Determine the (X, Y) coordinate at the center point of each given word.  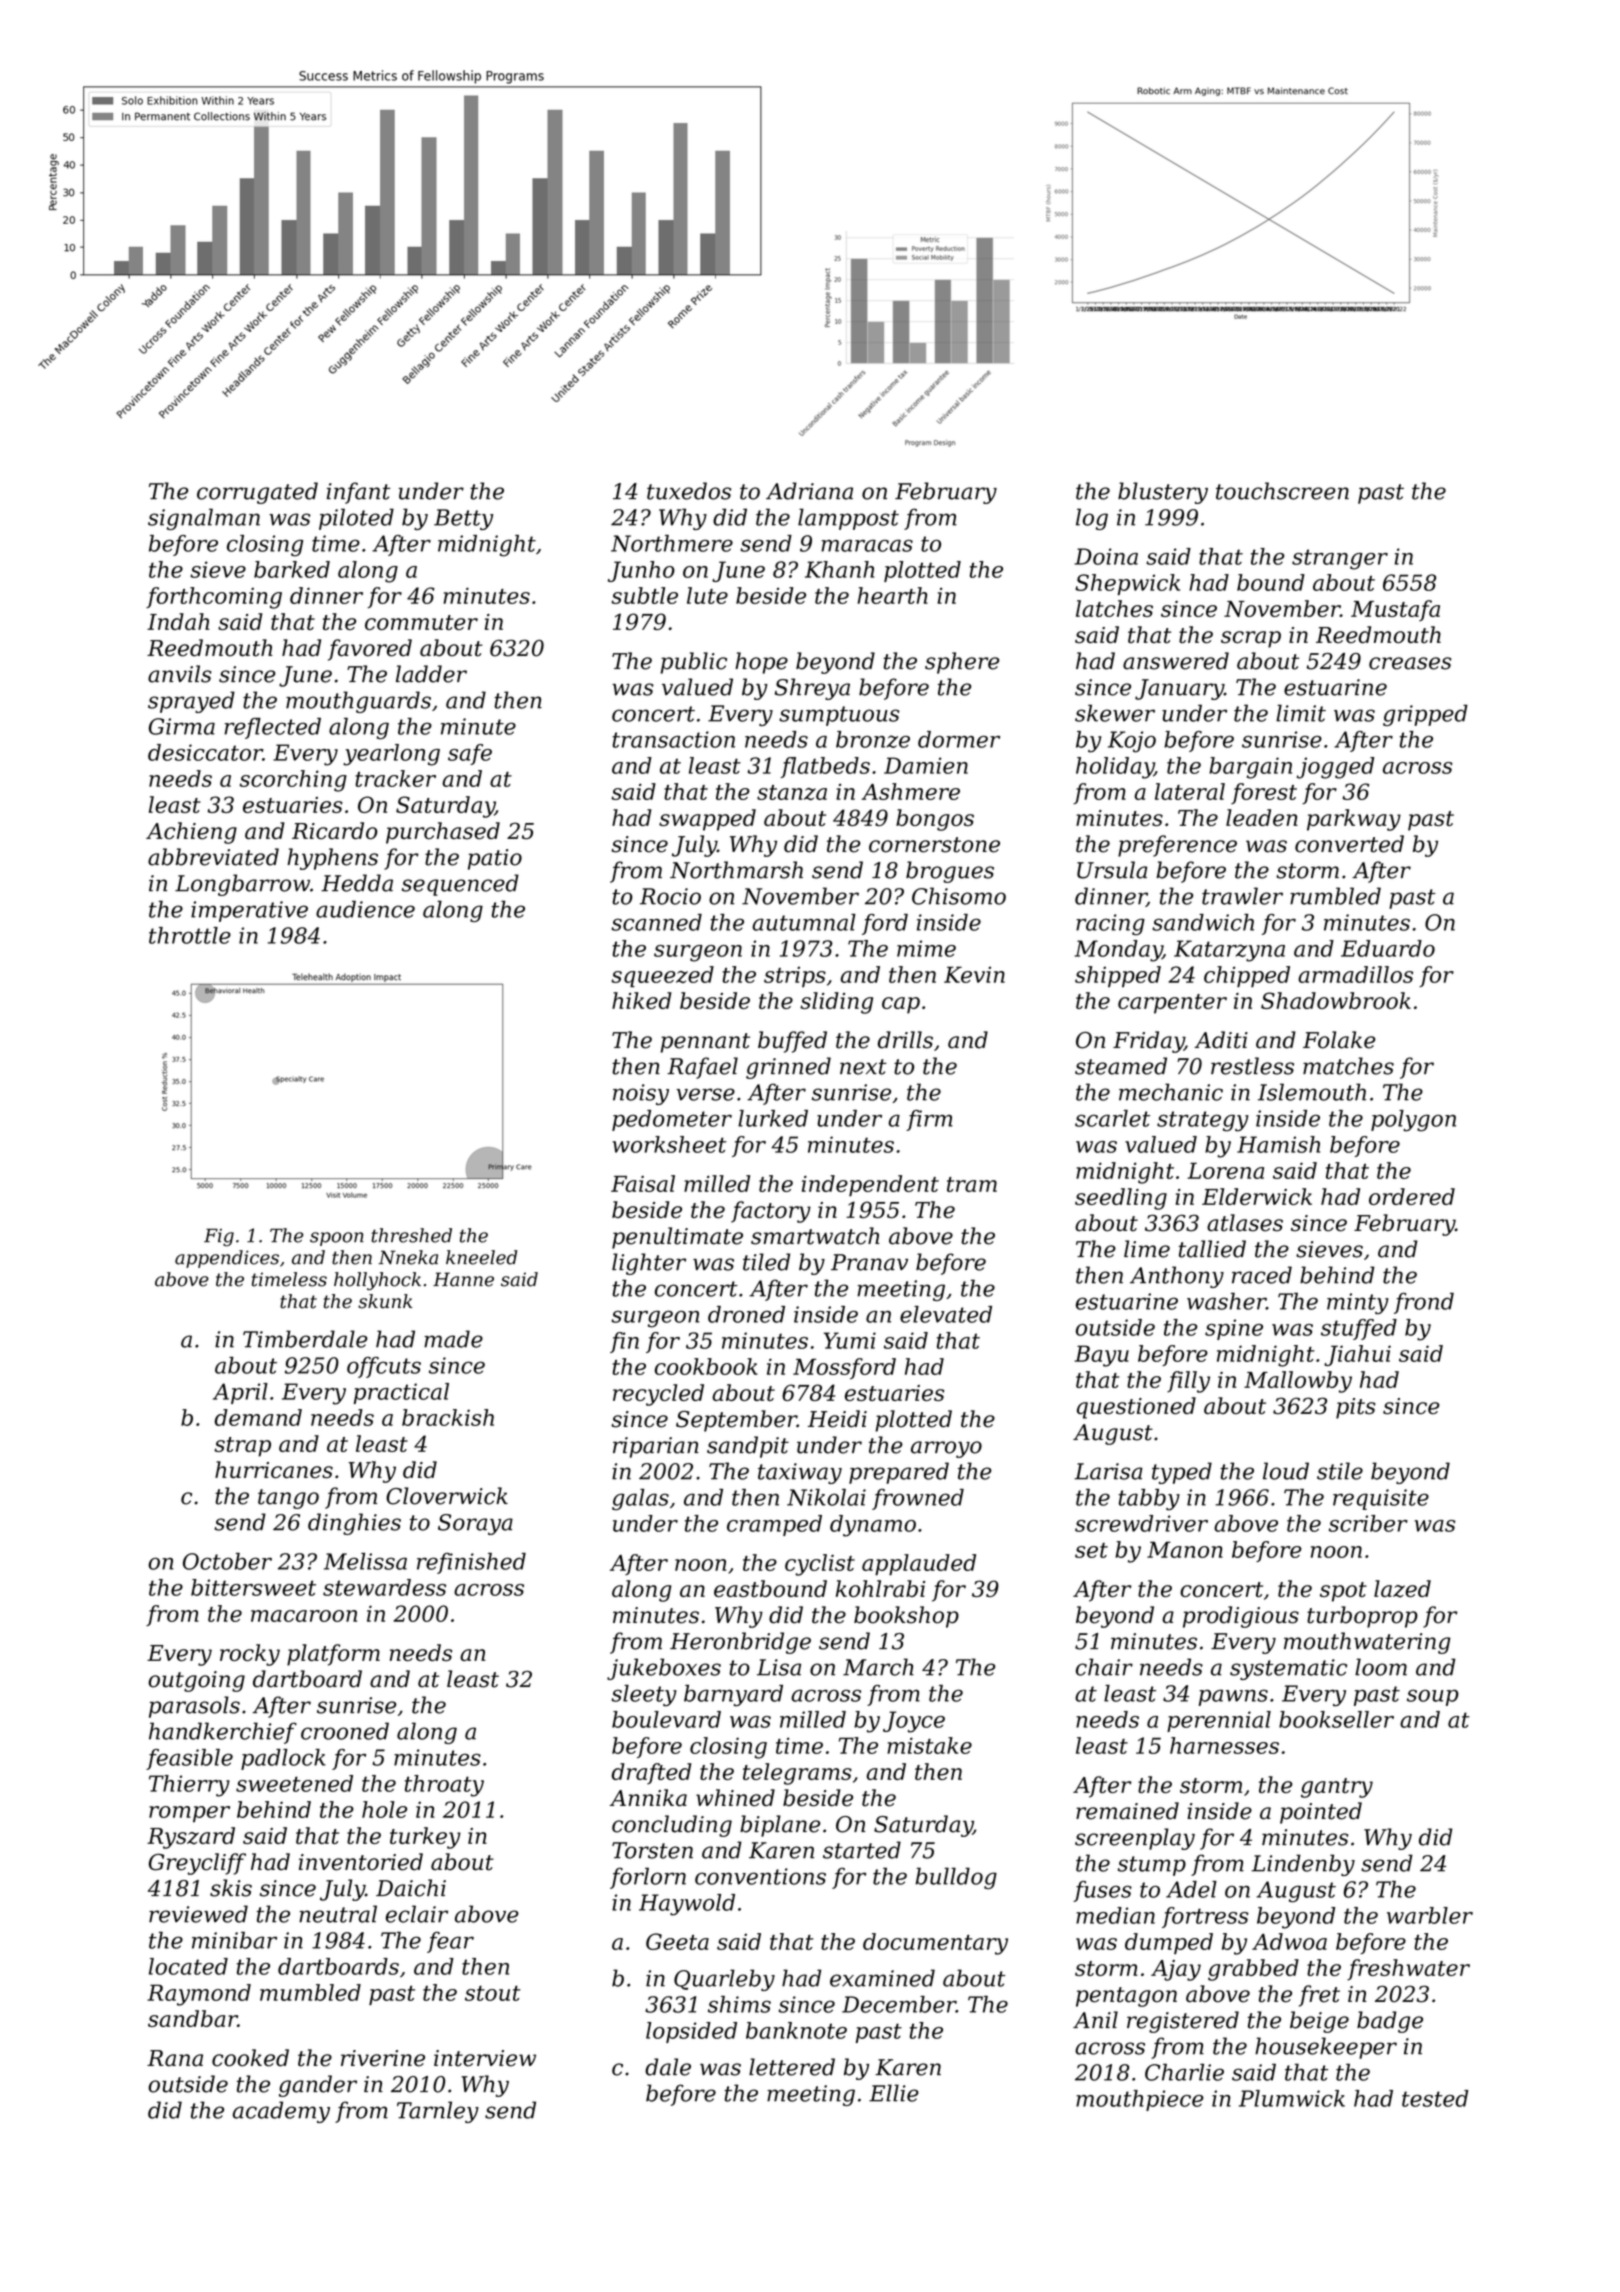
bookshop (906, 1617)
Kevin (974, 974)
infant (358, 493)
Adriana (809, 491)
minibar (234, 1940)
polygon (1413, 1121)
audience (365, 909)
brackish (448, 1417)
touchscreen (1282, 491)
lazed (1402, 1589)
